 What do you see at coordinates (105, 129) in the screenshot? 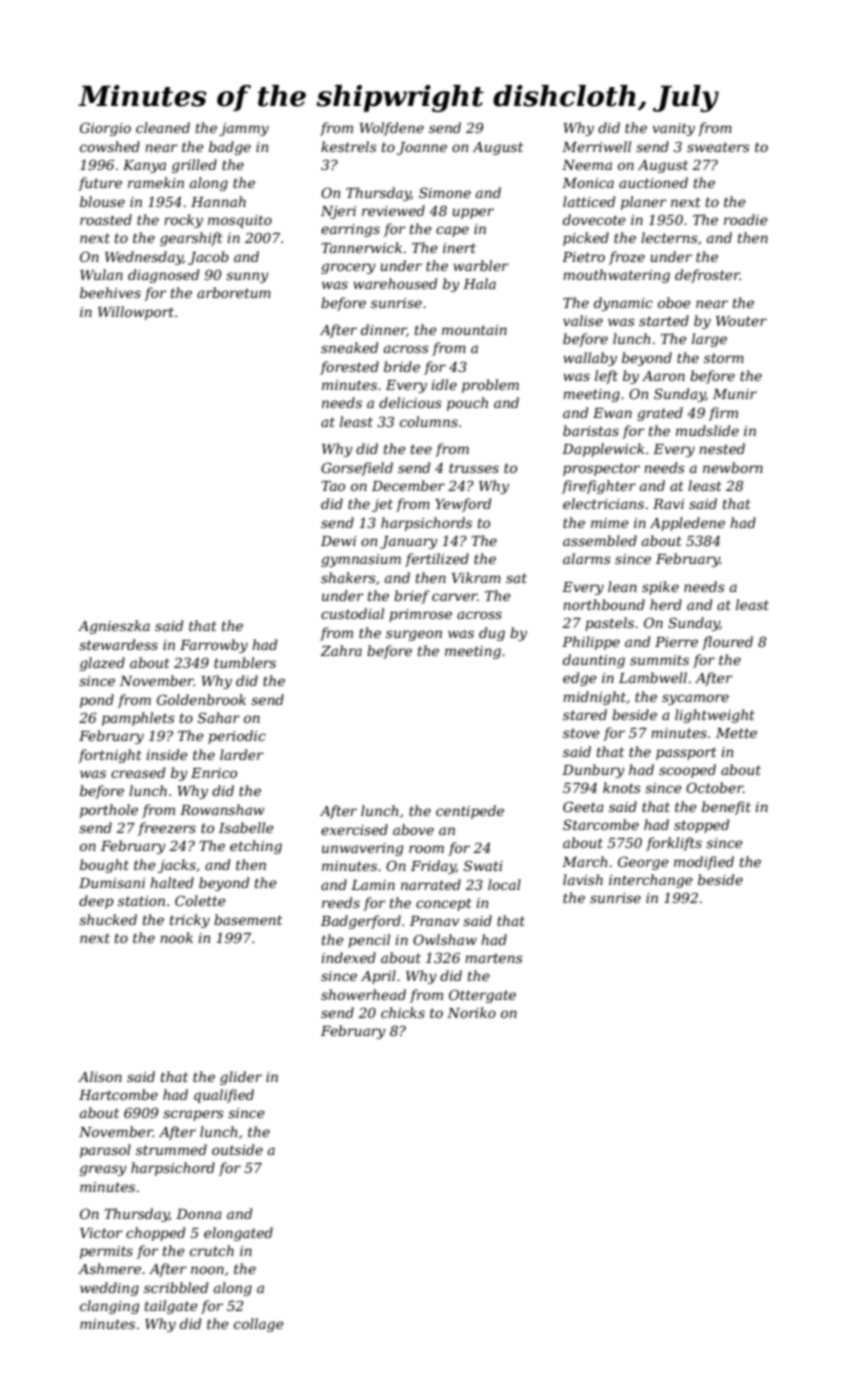
I see `Giorgio` at bounding box center [105, 129].
